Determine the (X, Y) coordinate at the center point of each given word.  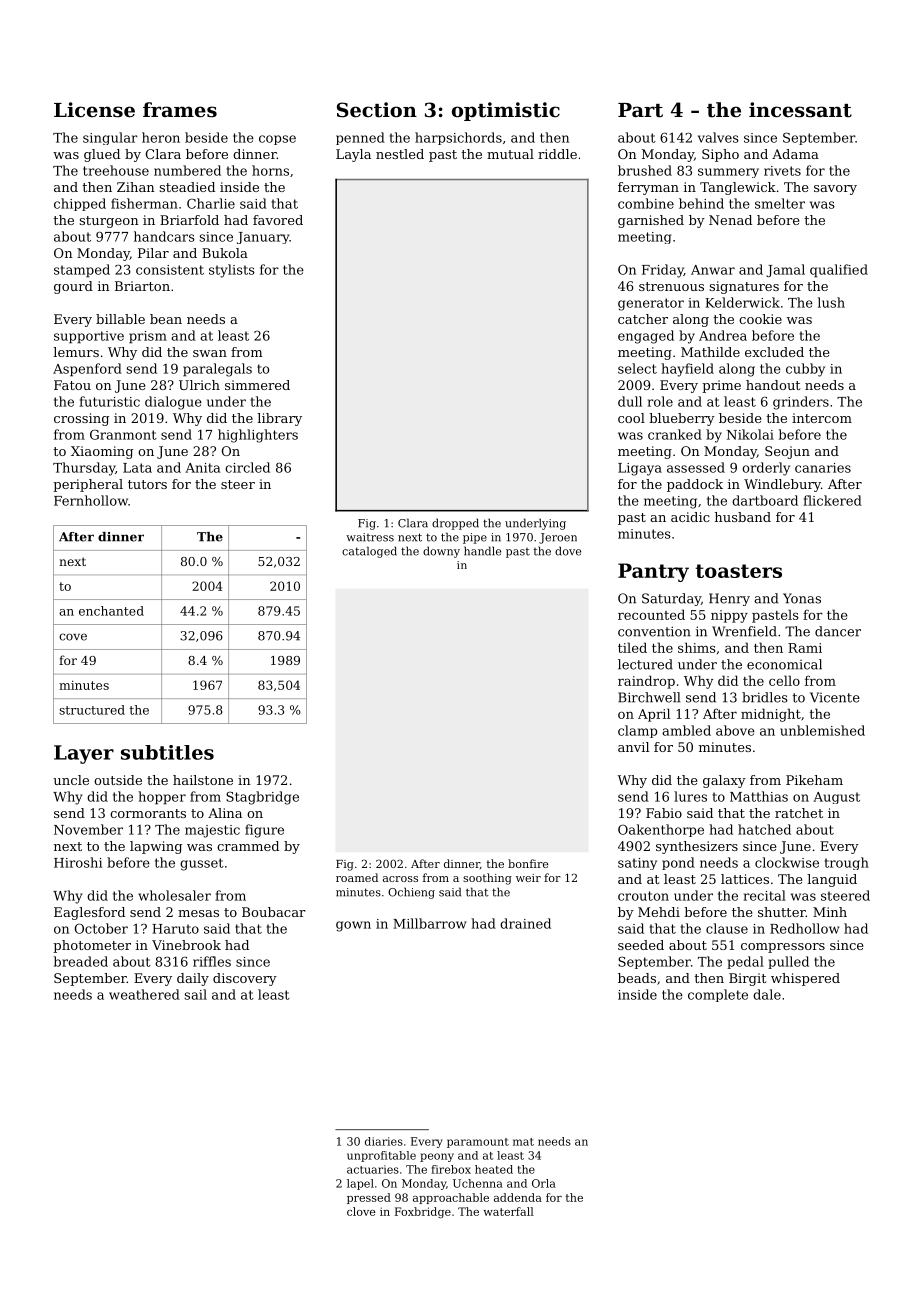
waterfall (508, 1211)
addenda (518, 1197)
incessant (800, 110)
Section (377, 110)
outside (118, 780)
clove (361, 1211)
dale (767, 994)
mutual (510, 154)
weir (528, 878)
